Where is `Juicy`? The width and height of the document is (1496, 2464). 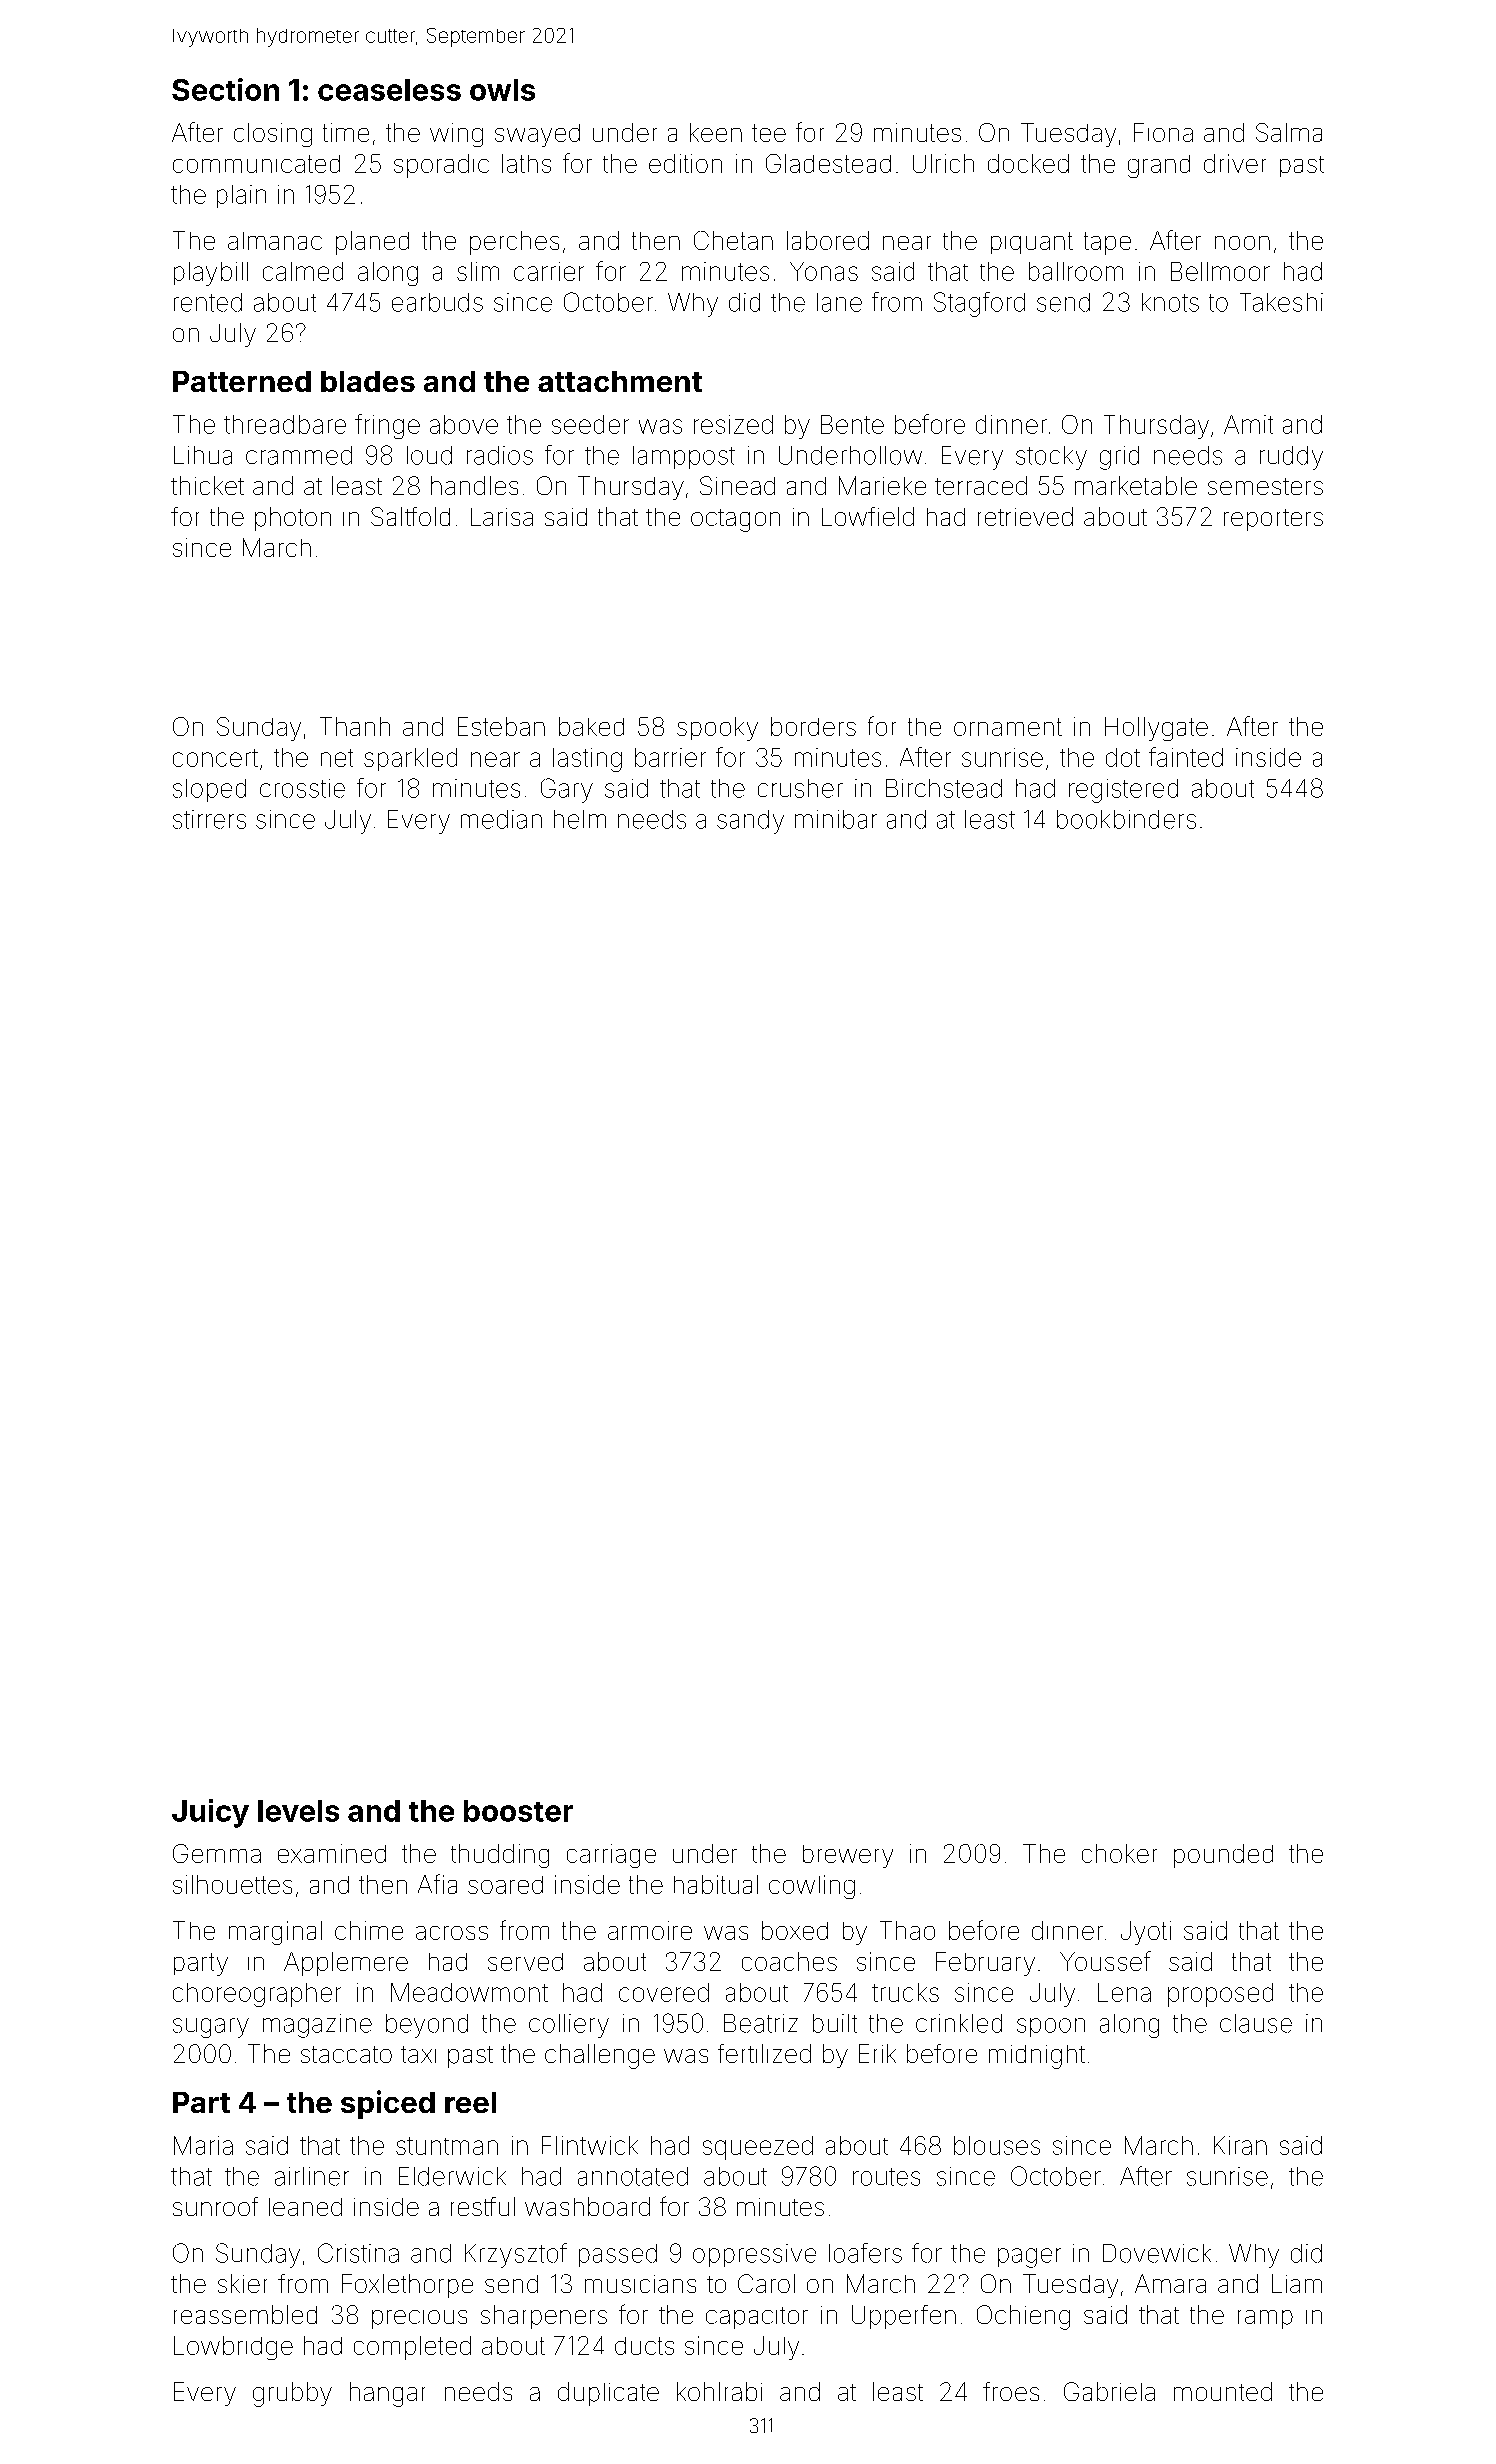
Juicy is located at coordinates (210, 1813).
